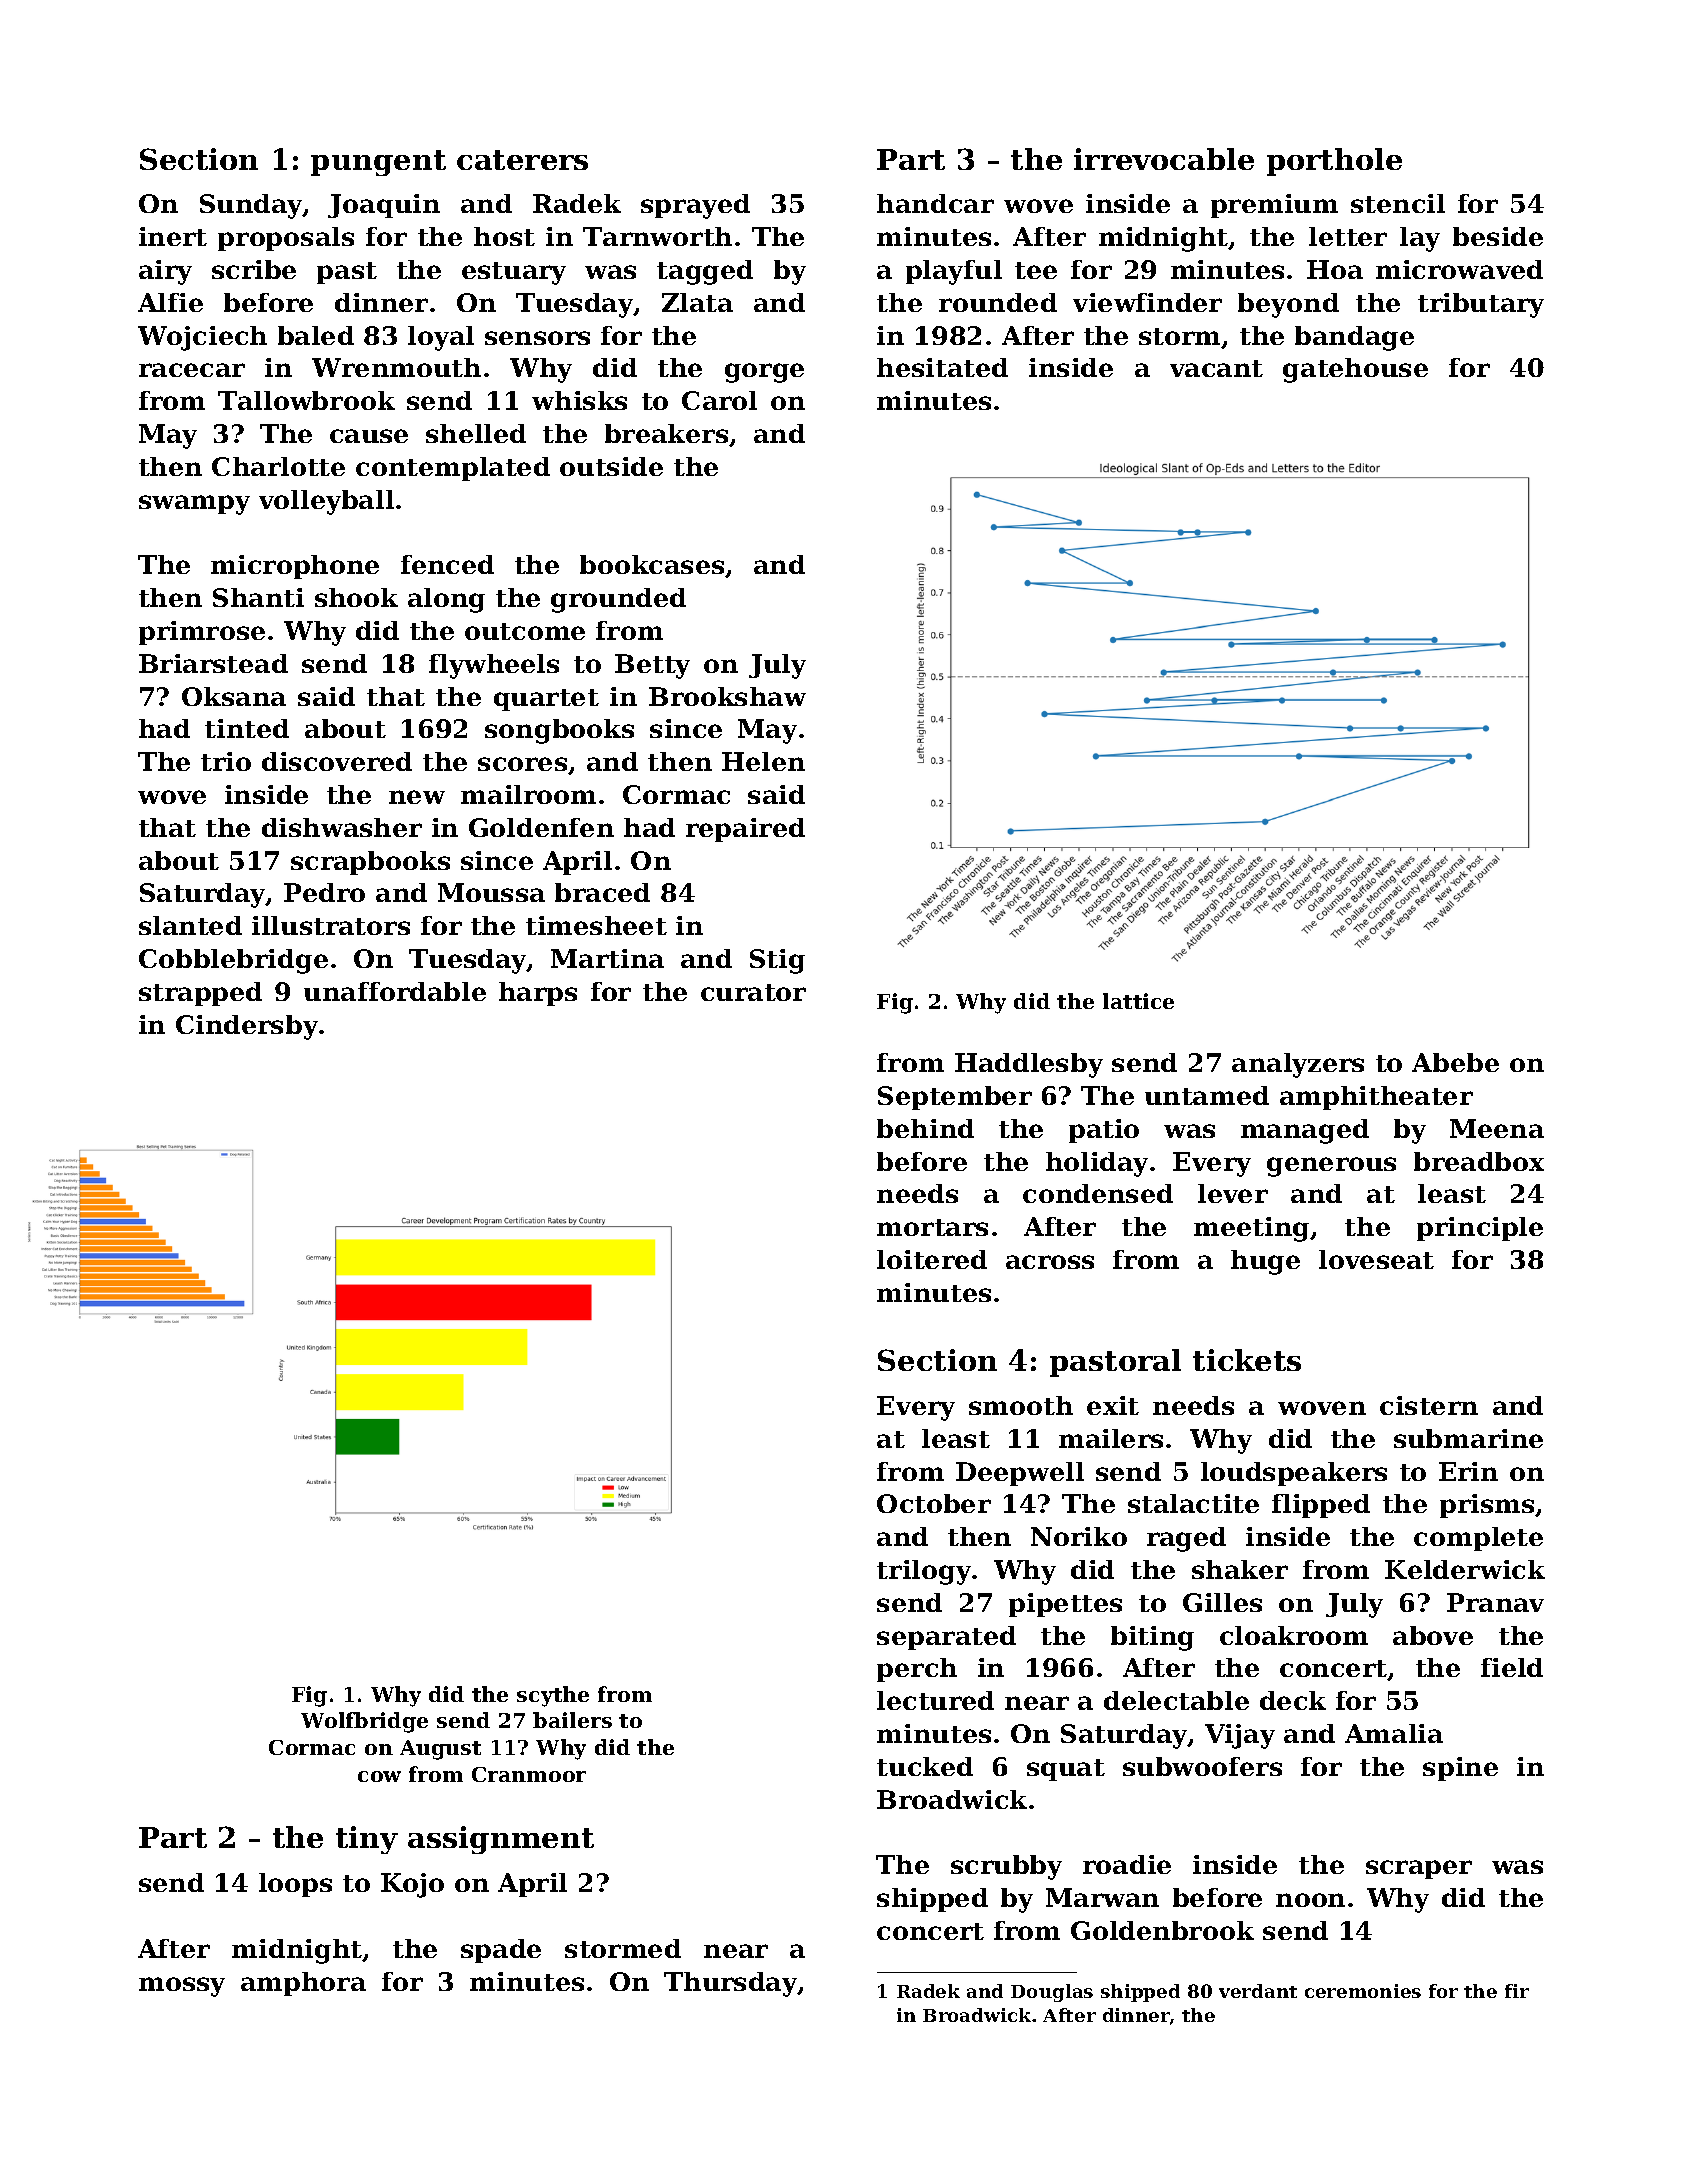 This document has width=1683, height=2178. Describe the element at coordinates (538, 994) in the document. I see `harps` at that location.
